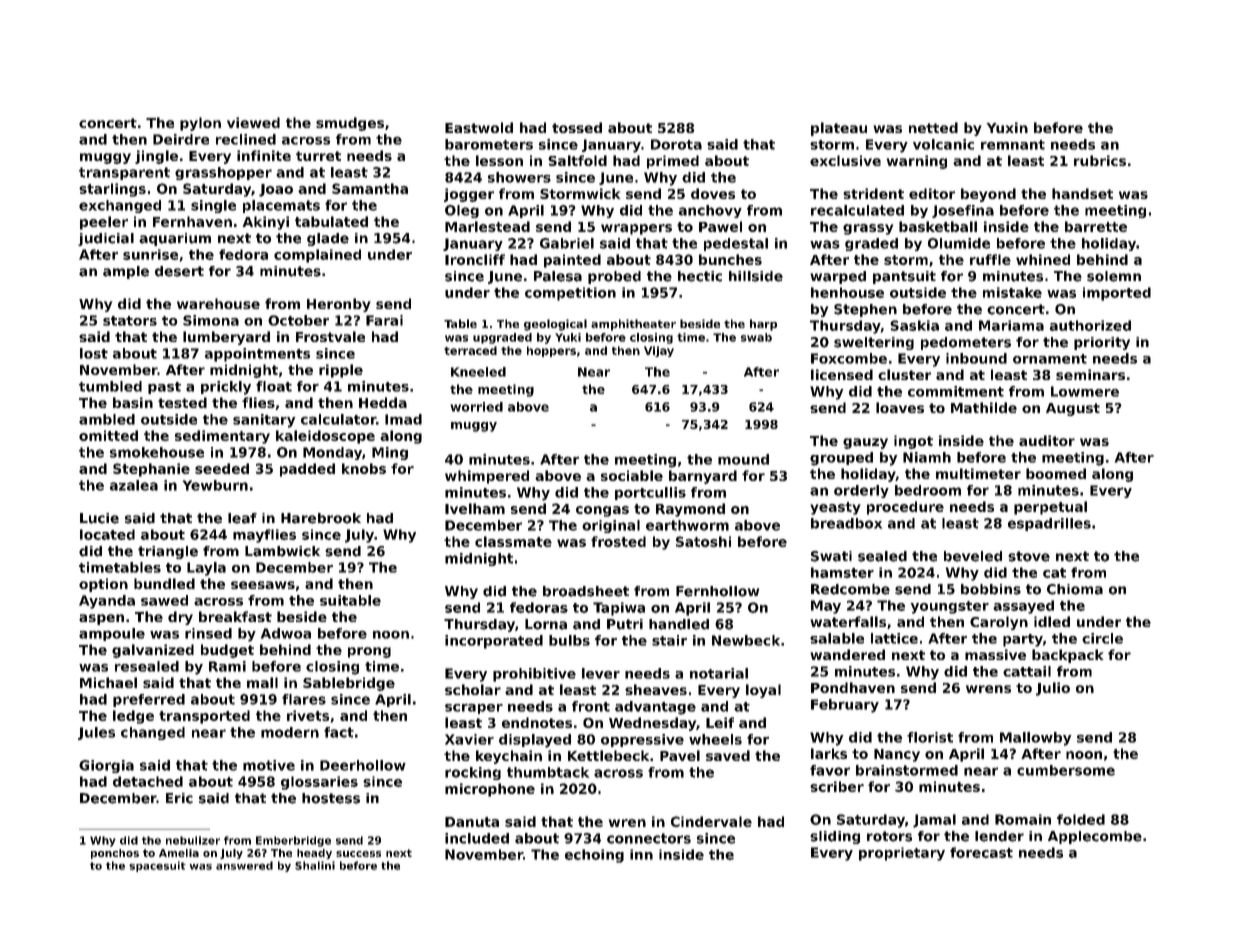  I want to click on Jules, so click(96, 733).
